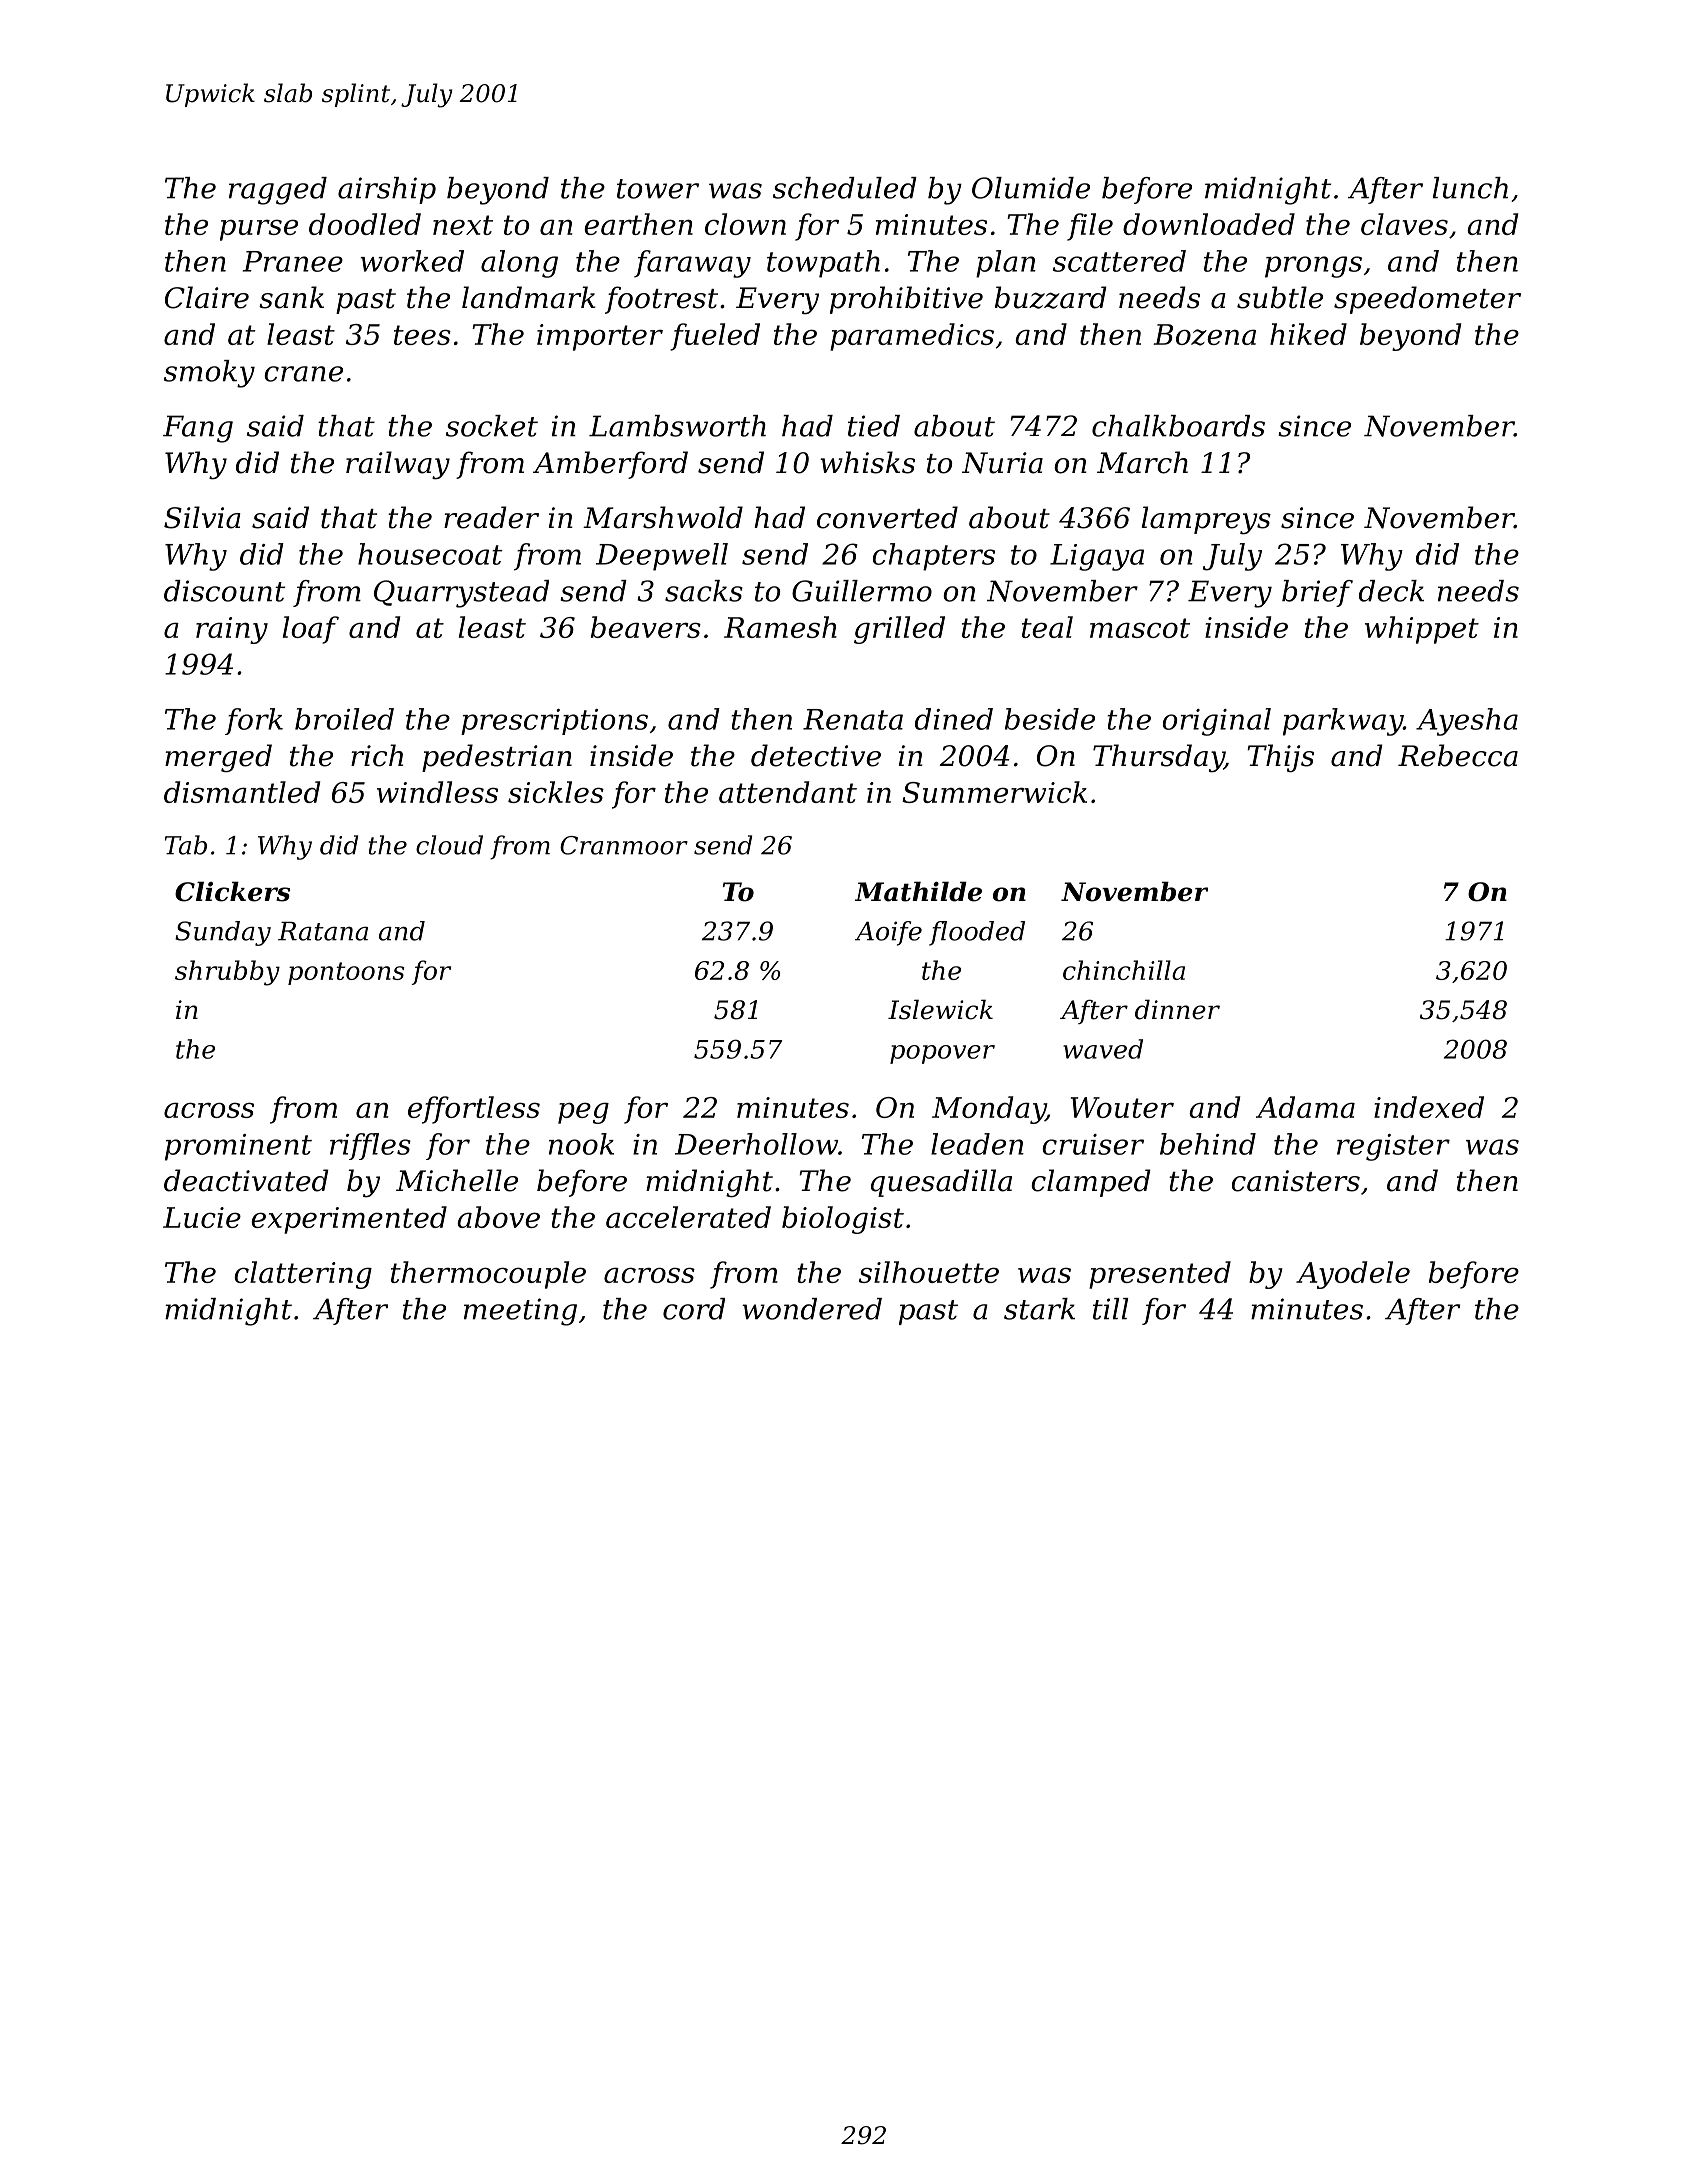  Describe the element at coordinates (387, 190) in the screenshot. I see `airship` at that location.
